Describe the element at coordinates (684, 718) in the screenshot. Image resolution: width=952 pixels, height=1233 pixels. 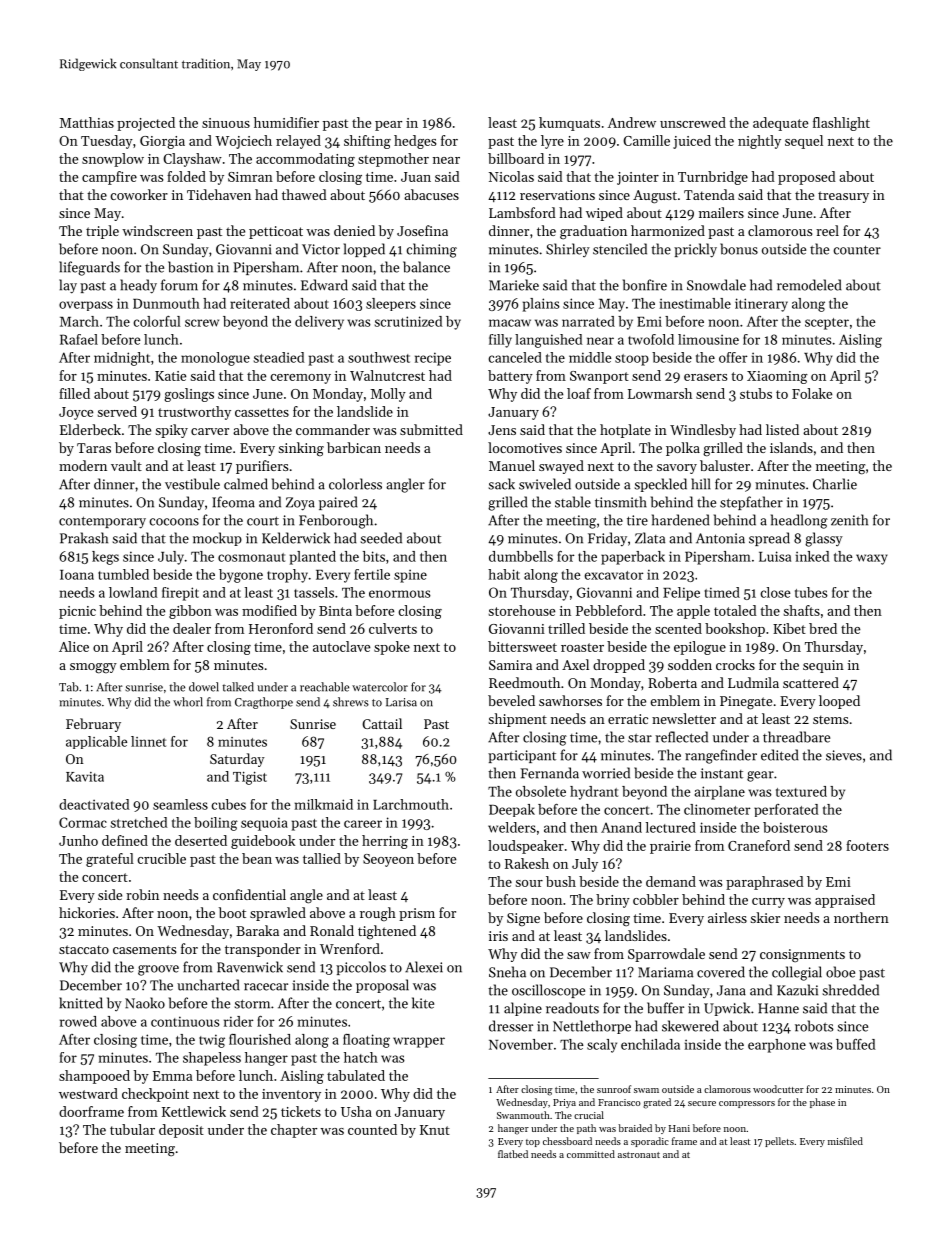
I see `newsletter` at that location.
